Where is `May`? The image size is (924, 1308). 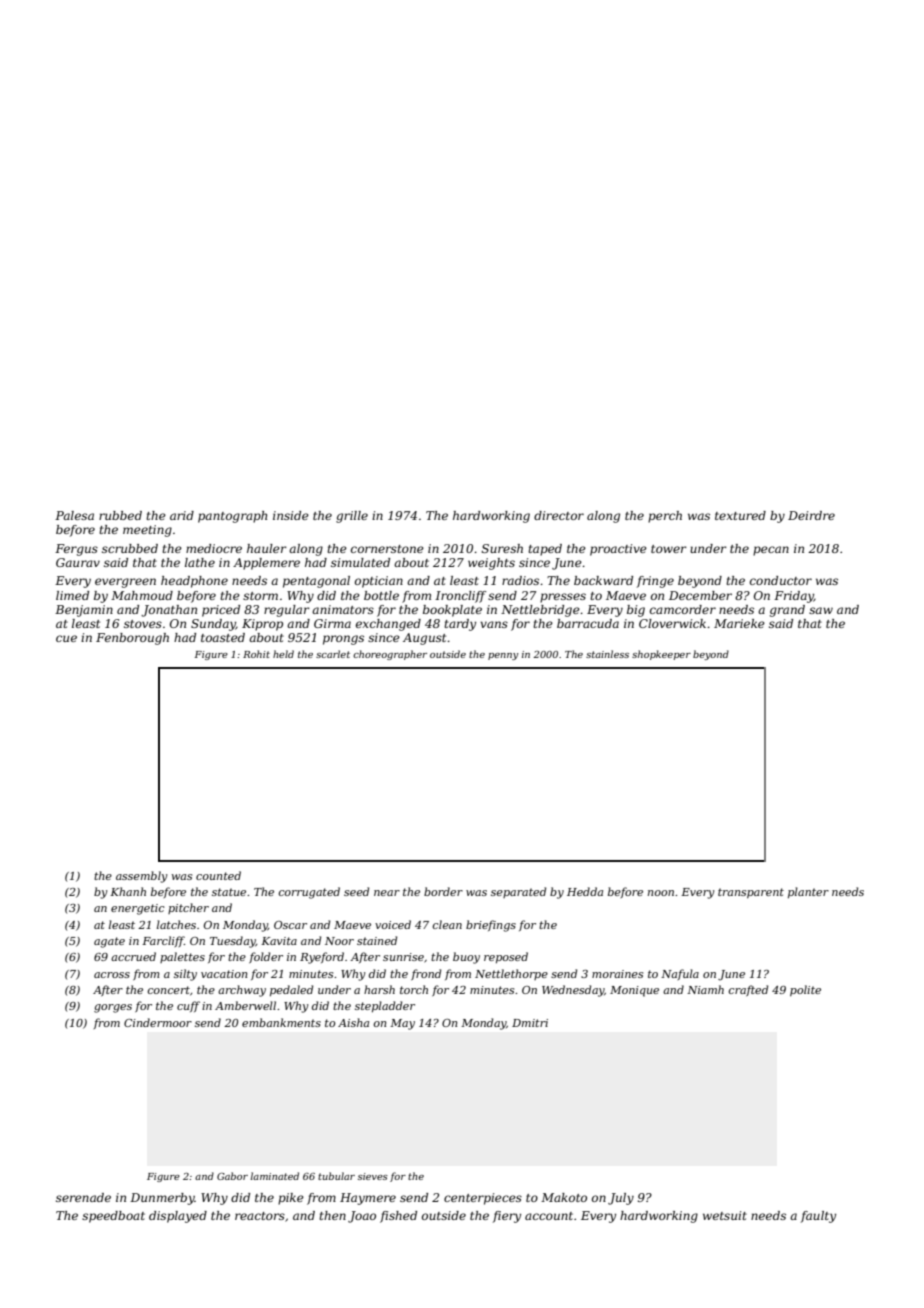
May is located at coordinates (402, 1024).
